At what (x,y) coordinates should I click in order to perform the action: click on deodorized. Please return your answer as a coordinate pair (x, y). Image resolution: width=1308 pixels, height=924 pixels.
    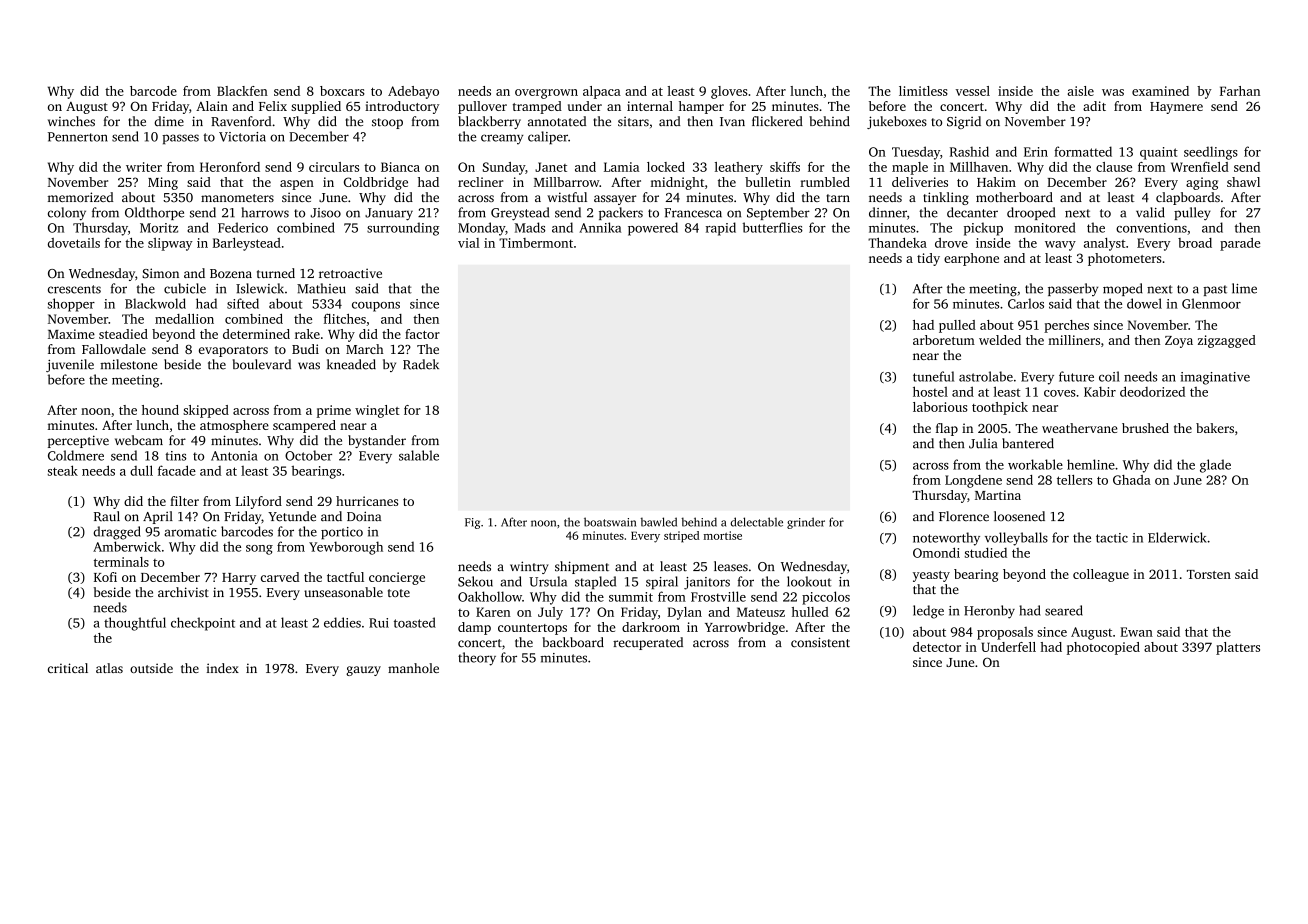
    Looking at the image, I should click on (1152, 391).
